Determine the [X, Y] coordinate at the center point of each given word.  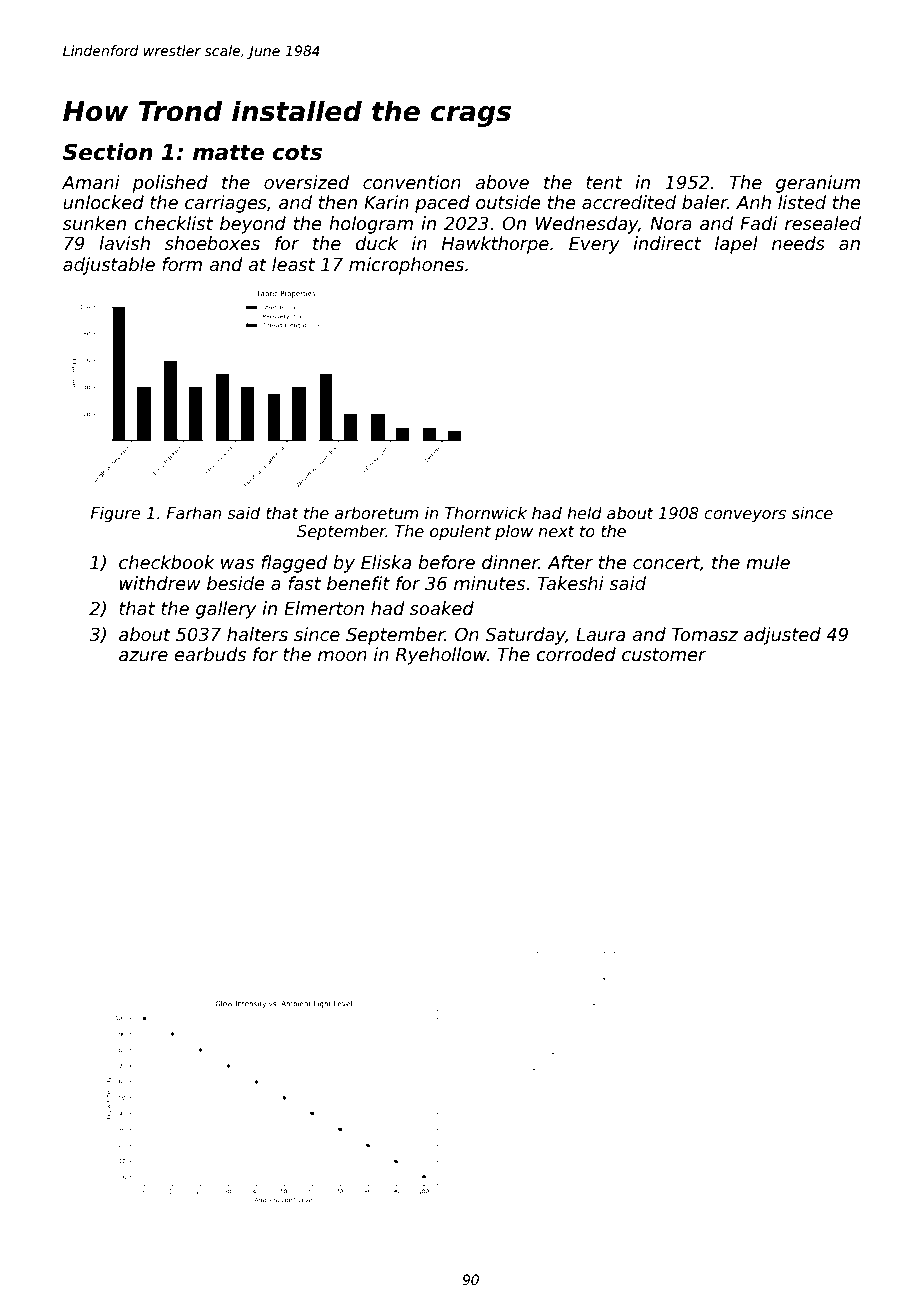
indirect [667, 243]
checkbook [167, 562]
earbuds [210, 654]
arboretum [377, 512]
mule [768, 562]
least [293, 264]
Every [594, 245]
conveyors [745, 516]
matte [228, 153]
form [182, 264]
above [502, 182]
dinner [510, 562]
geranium [818, 184]
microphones [406, 266]
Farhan [194, 512]
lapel [736, 245]
